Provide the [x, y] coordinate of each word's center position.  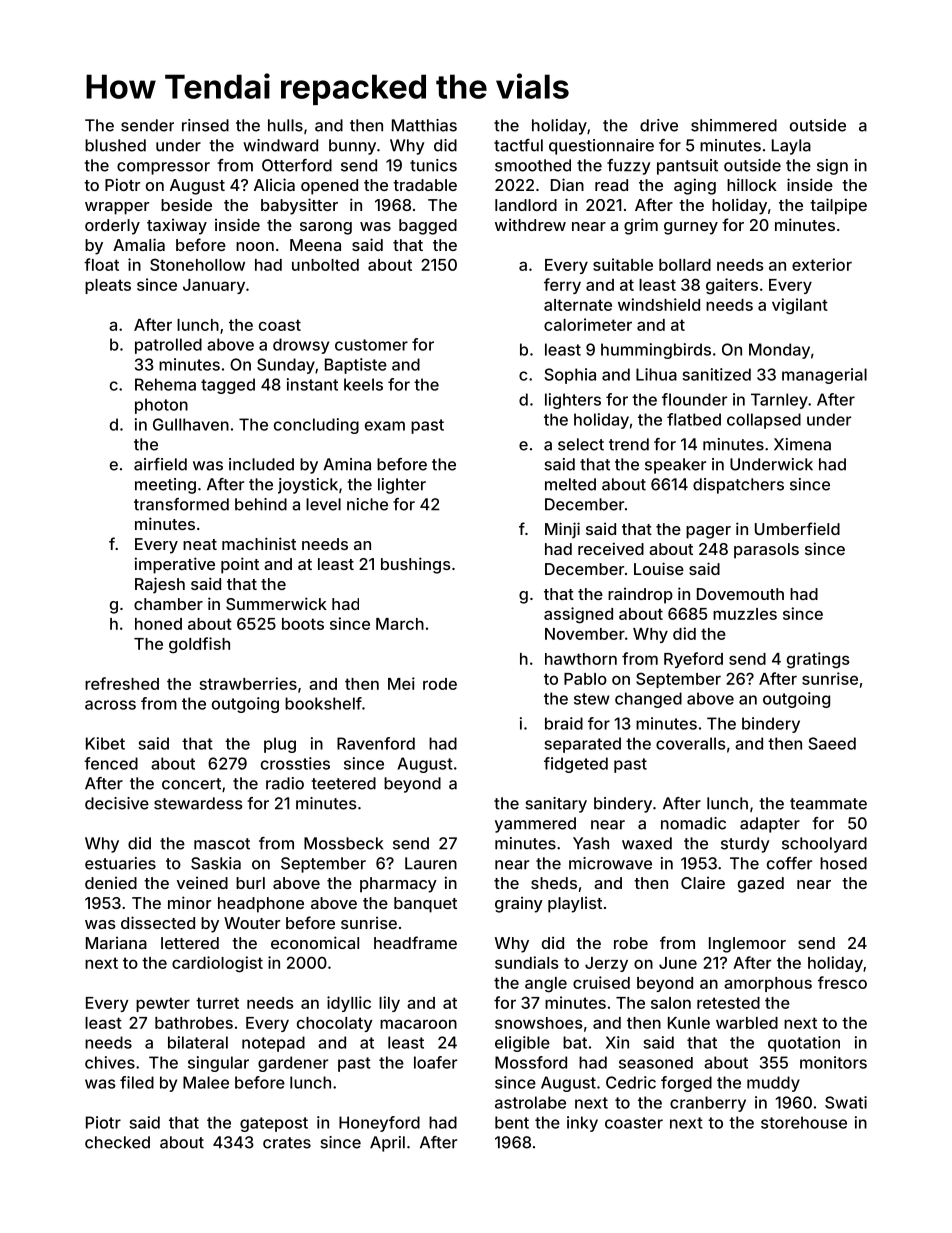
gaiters [732, 286]
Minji [562, 530]
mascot [222, 844]
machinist [259, 543]
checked [117, 1142]
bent [512, 1122]
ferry [562, 286]
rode [440, 684]
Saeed [832, 743]
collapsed [764, 421]
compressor [163, 168]
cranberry [708, 1104]
